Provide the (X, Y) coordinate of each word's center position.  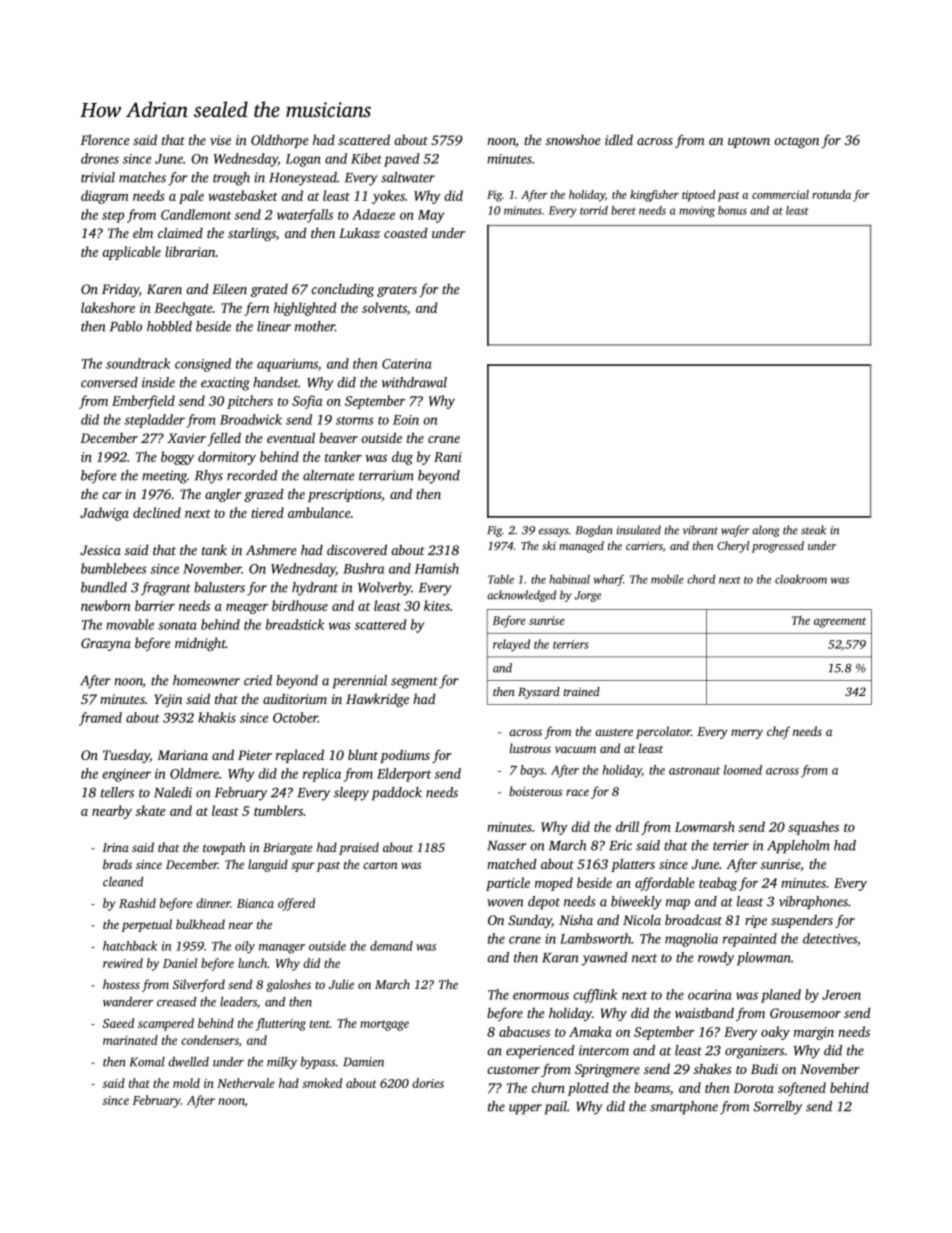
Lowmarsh (705, 826)
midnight (200, 644)
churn (548, 1087)
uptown (749, 142)
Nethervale (246, 1083)
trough (231, 179)
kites (437, 605)
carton (380, 865)
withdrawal (414, 382)
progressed (778, 547)
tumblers (278, 810)
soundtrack (138, 363)
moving (697, 211)
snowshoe (573, 140)
